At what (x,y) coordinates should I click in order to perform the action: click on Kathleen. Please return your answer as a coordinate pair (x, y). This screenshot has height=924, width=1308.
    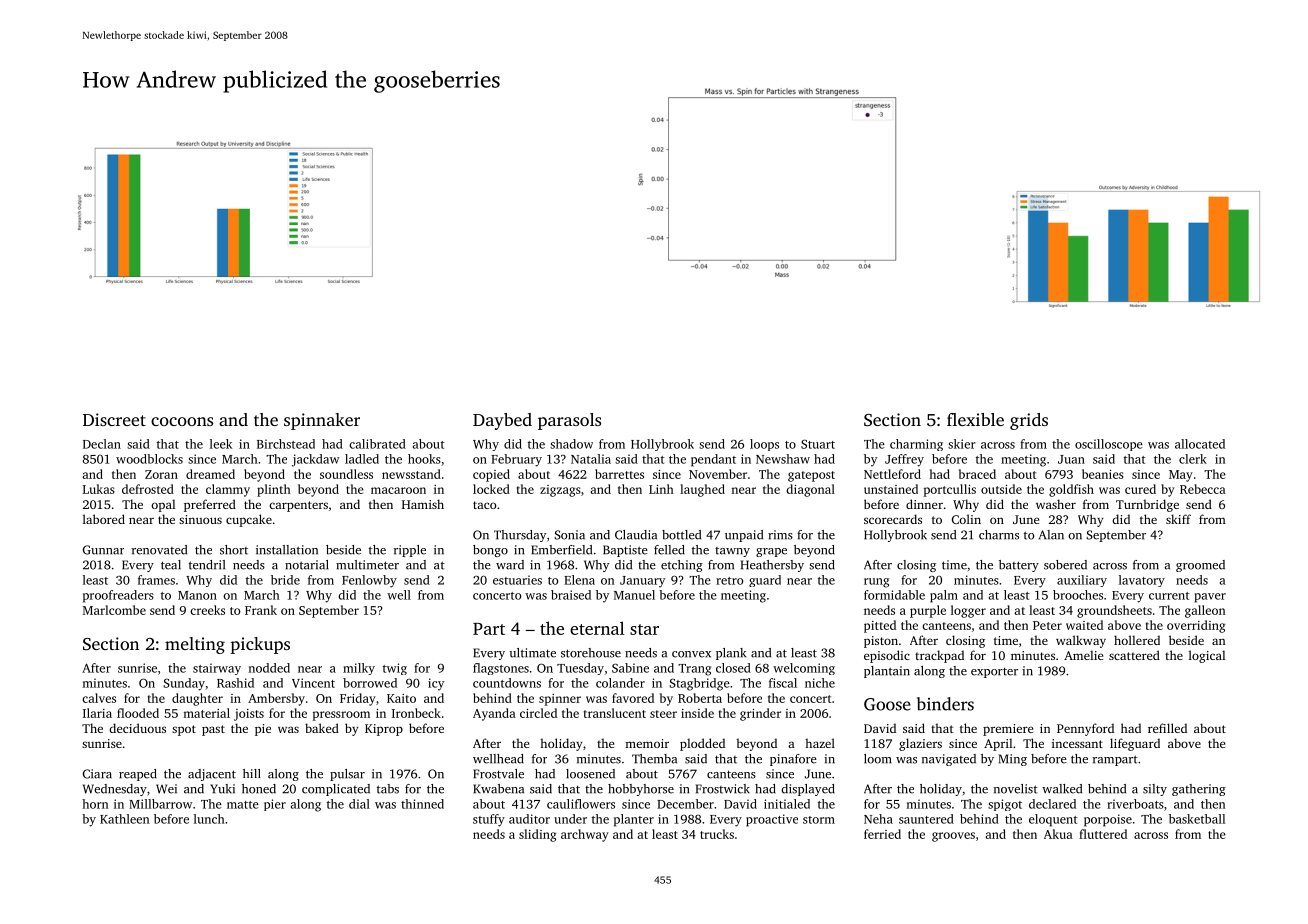
    Looking at the image, I should click on (125, 819).
